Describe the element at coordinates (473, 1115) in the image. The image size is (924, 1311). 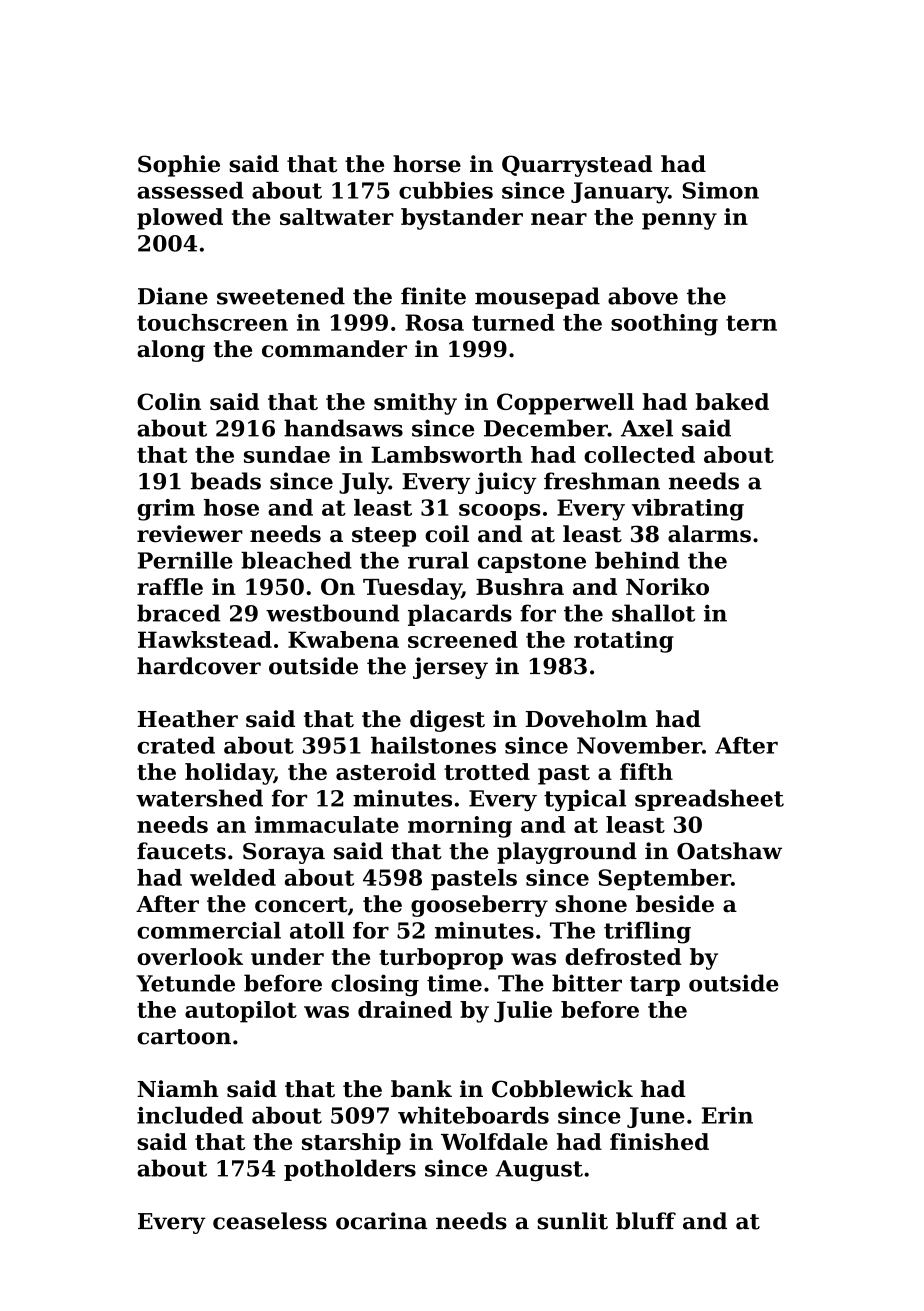
I see `whiteboards` at that location.
